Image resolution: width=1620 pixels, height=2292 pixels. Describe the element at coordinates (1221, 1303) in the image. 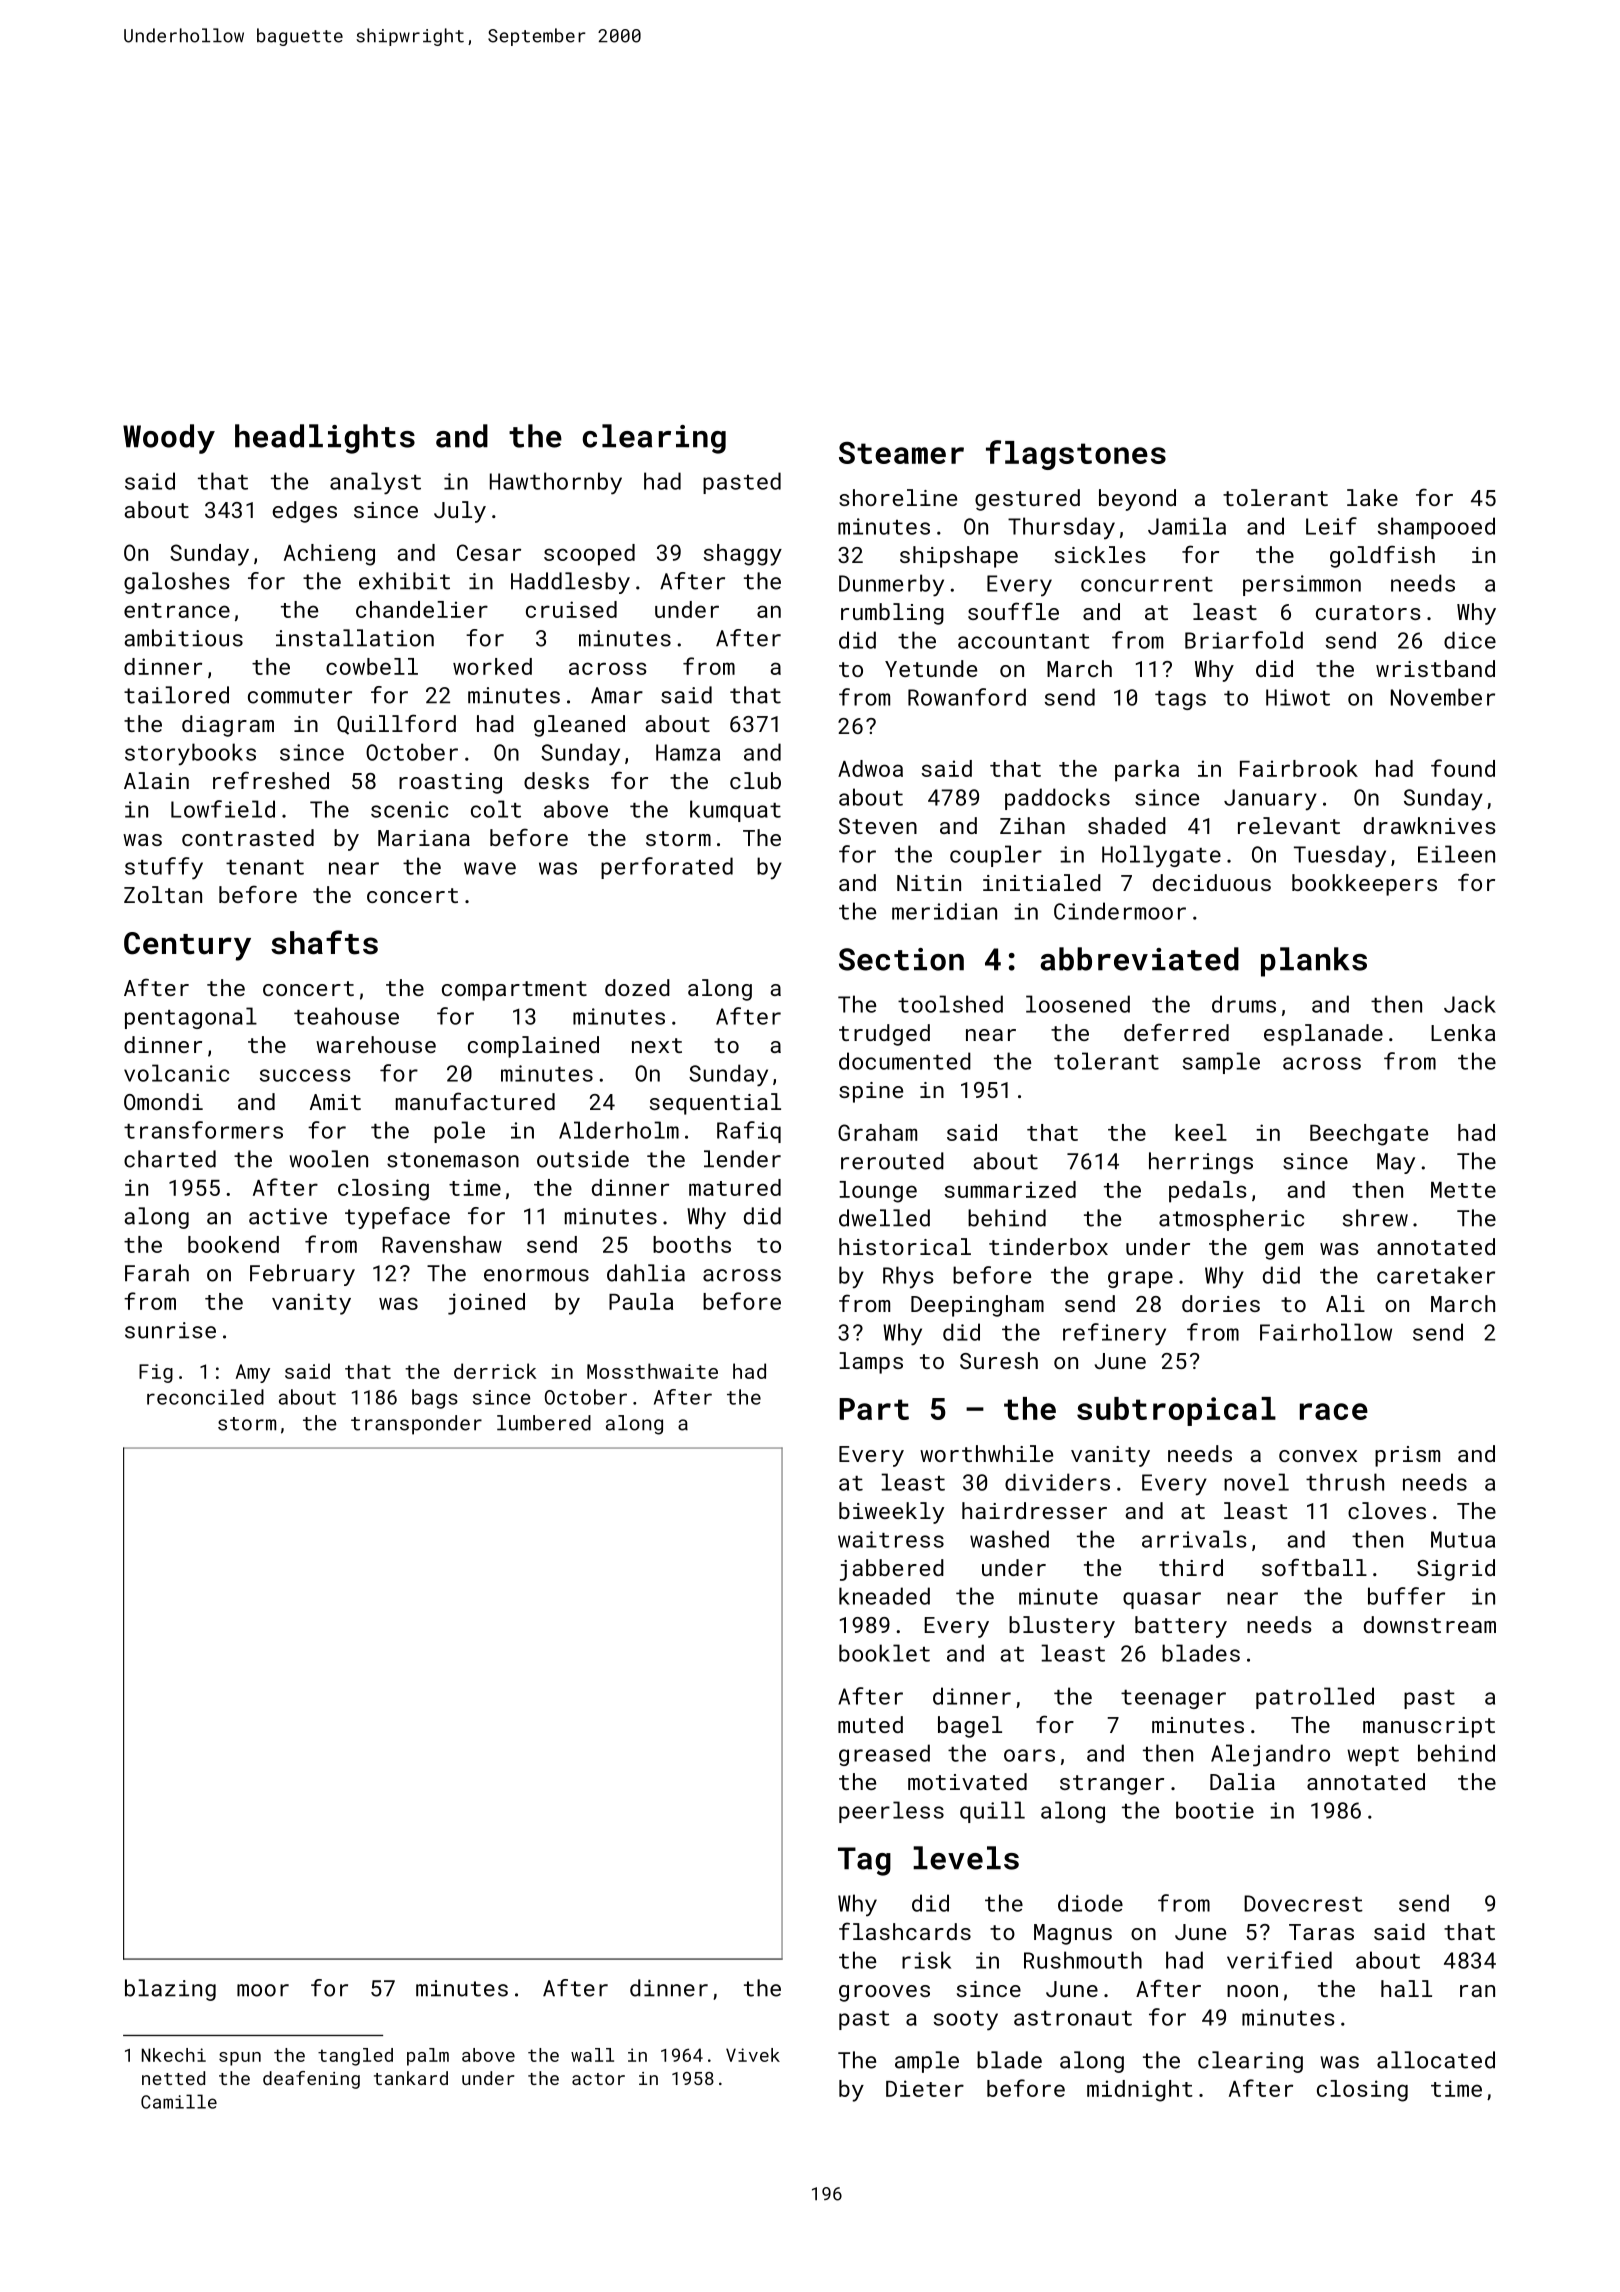

I see `dories` at that location.
